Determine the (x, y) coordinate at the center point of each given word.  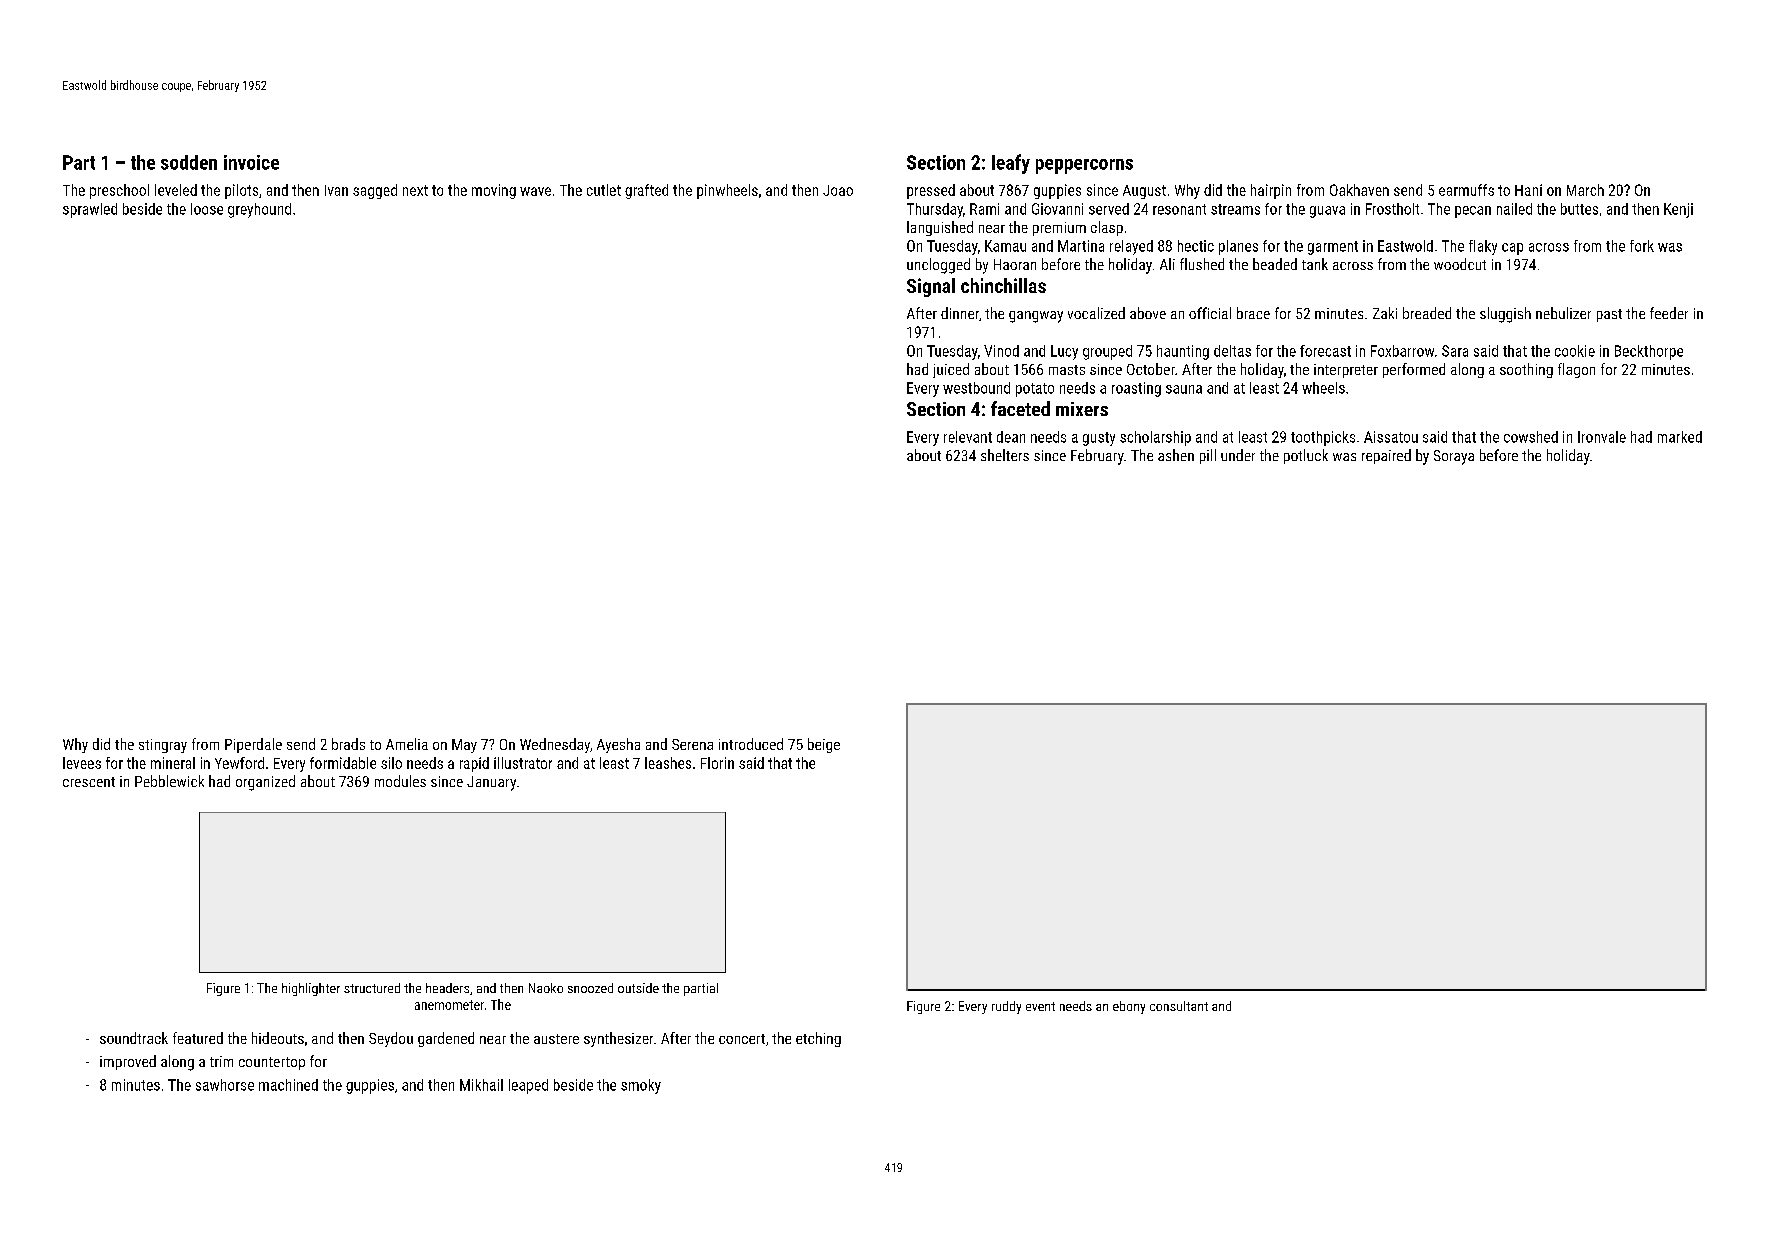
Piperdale (253, 745)
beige (824, 745)
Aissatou (1391, 437)
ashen (1176, 455)
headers (447, 988)
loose (207, 209)
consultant (1179, 1006)
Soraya (1454, 457)
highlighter (311, 989)
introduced (751, 744)
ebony (1129, 1007)
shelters (1005, 455)
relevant (968, 437)
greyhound (259, 210)
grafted (646, 191)
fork (1642, 246)
